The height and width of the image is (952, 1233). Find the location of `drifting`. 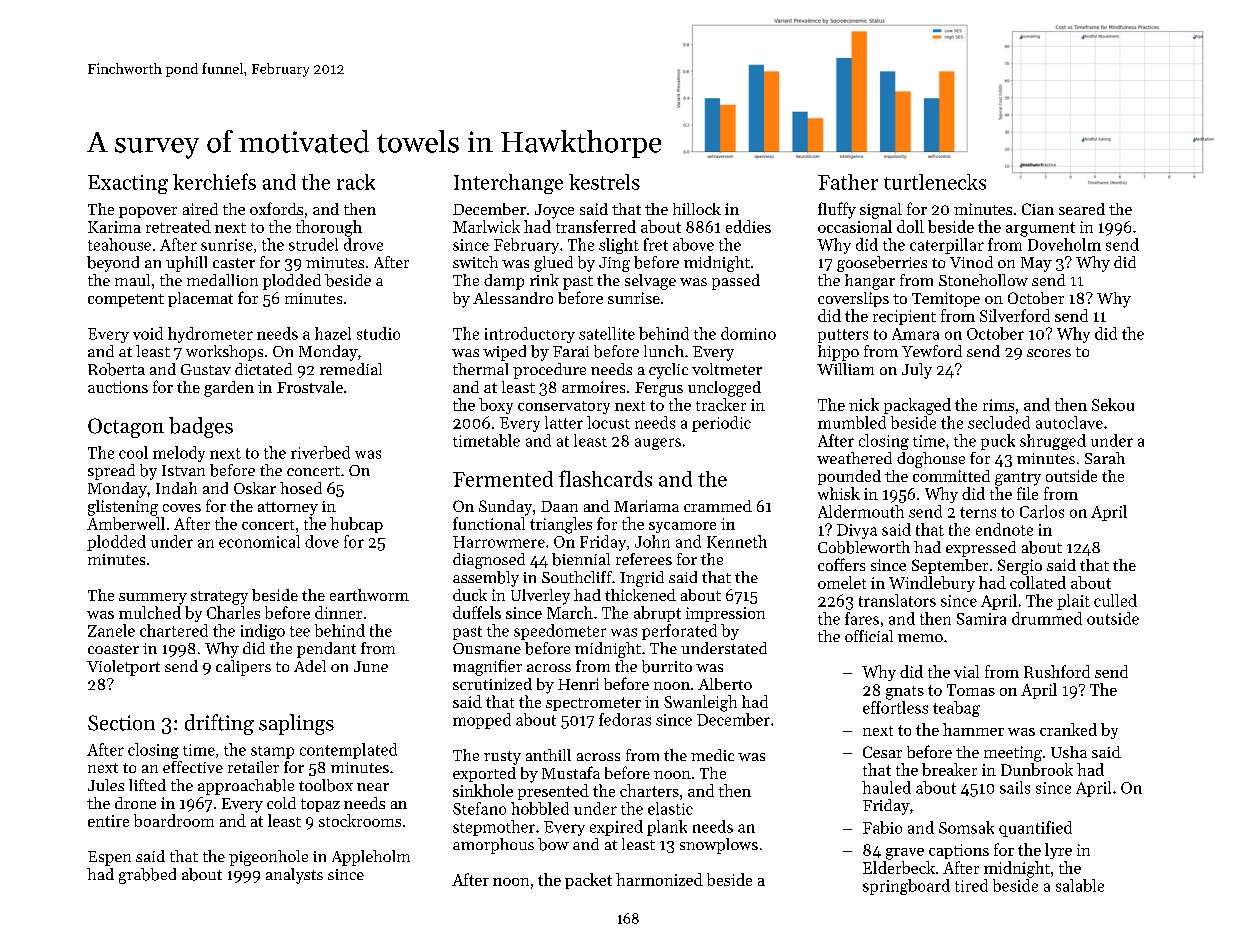

drifting is located at coordinates (219, 724).
